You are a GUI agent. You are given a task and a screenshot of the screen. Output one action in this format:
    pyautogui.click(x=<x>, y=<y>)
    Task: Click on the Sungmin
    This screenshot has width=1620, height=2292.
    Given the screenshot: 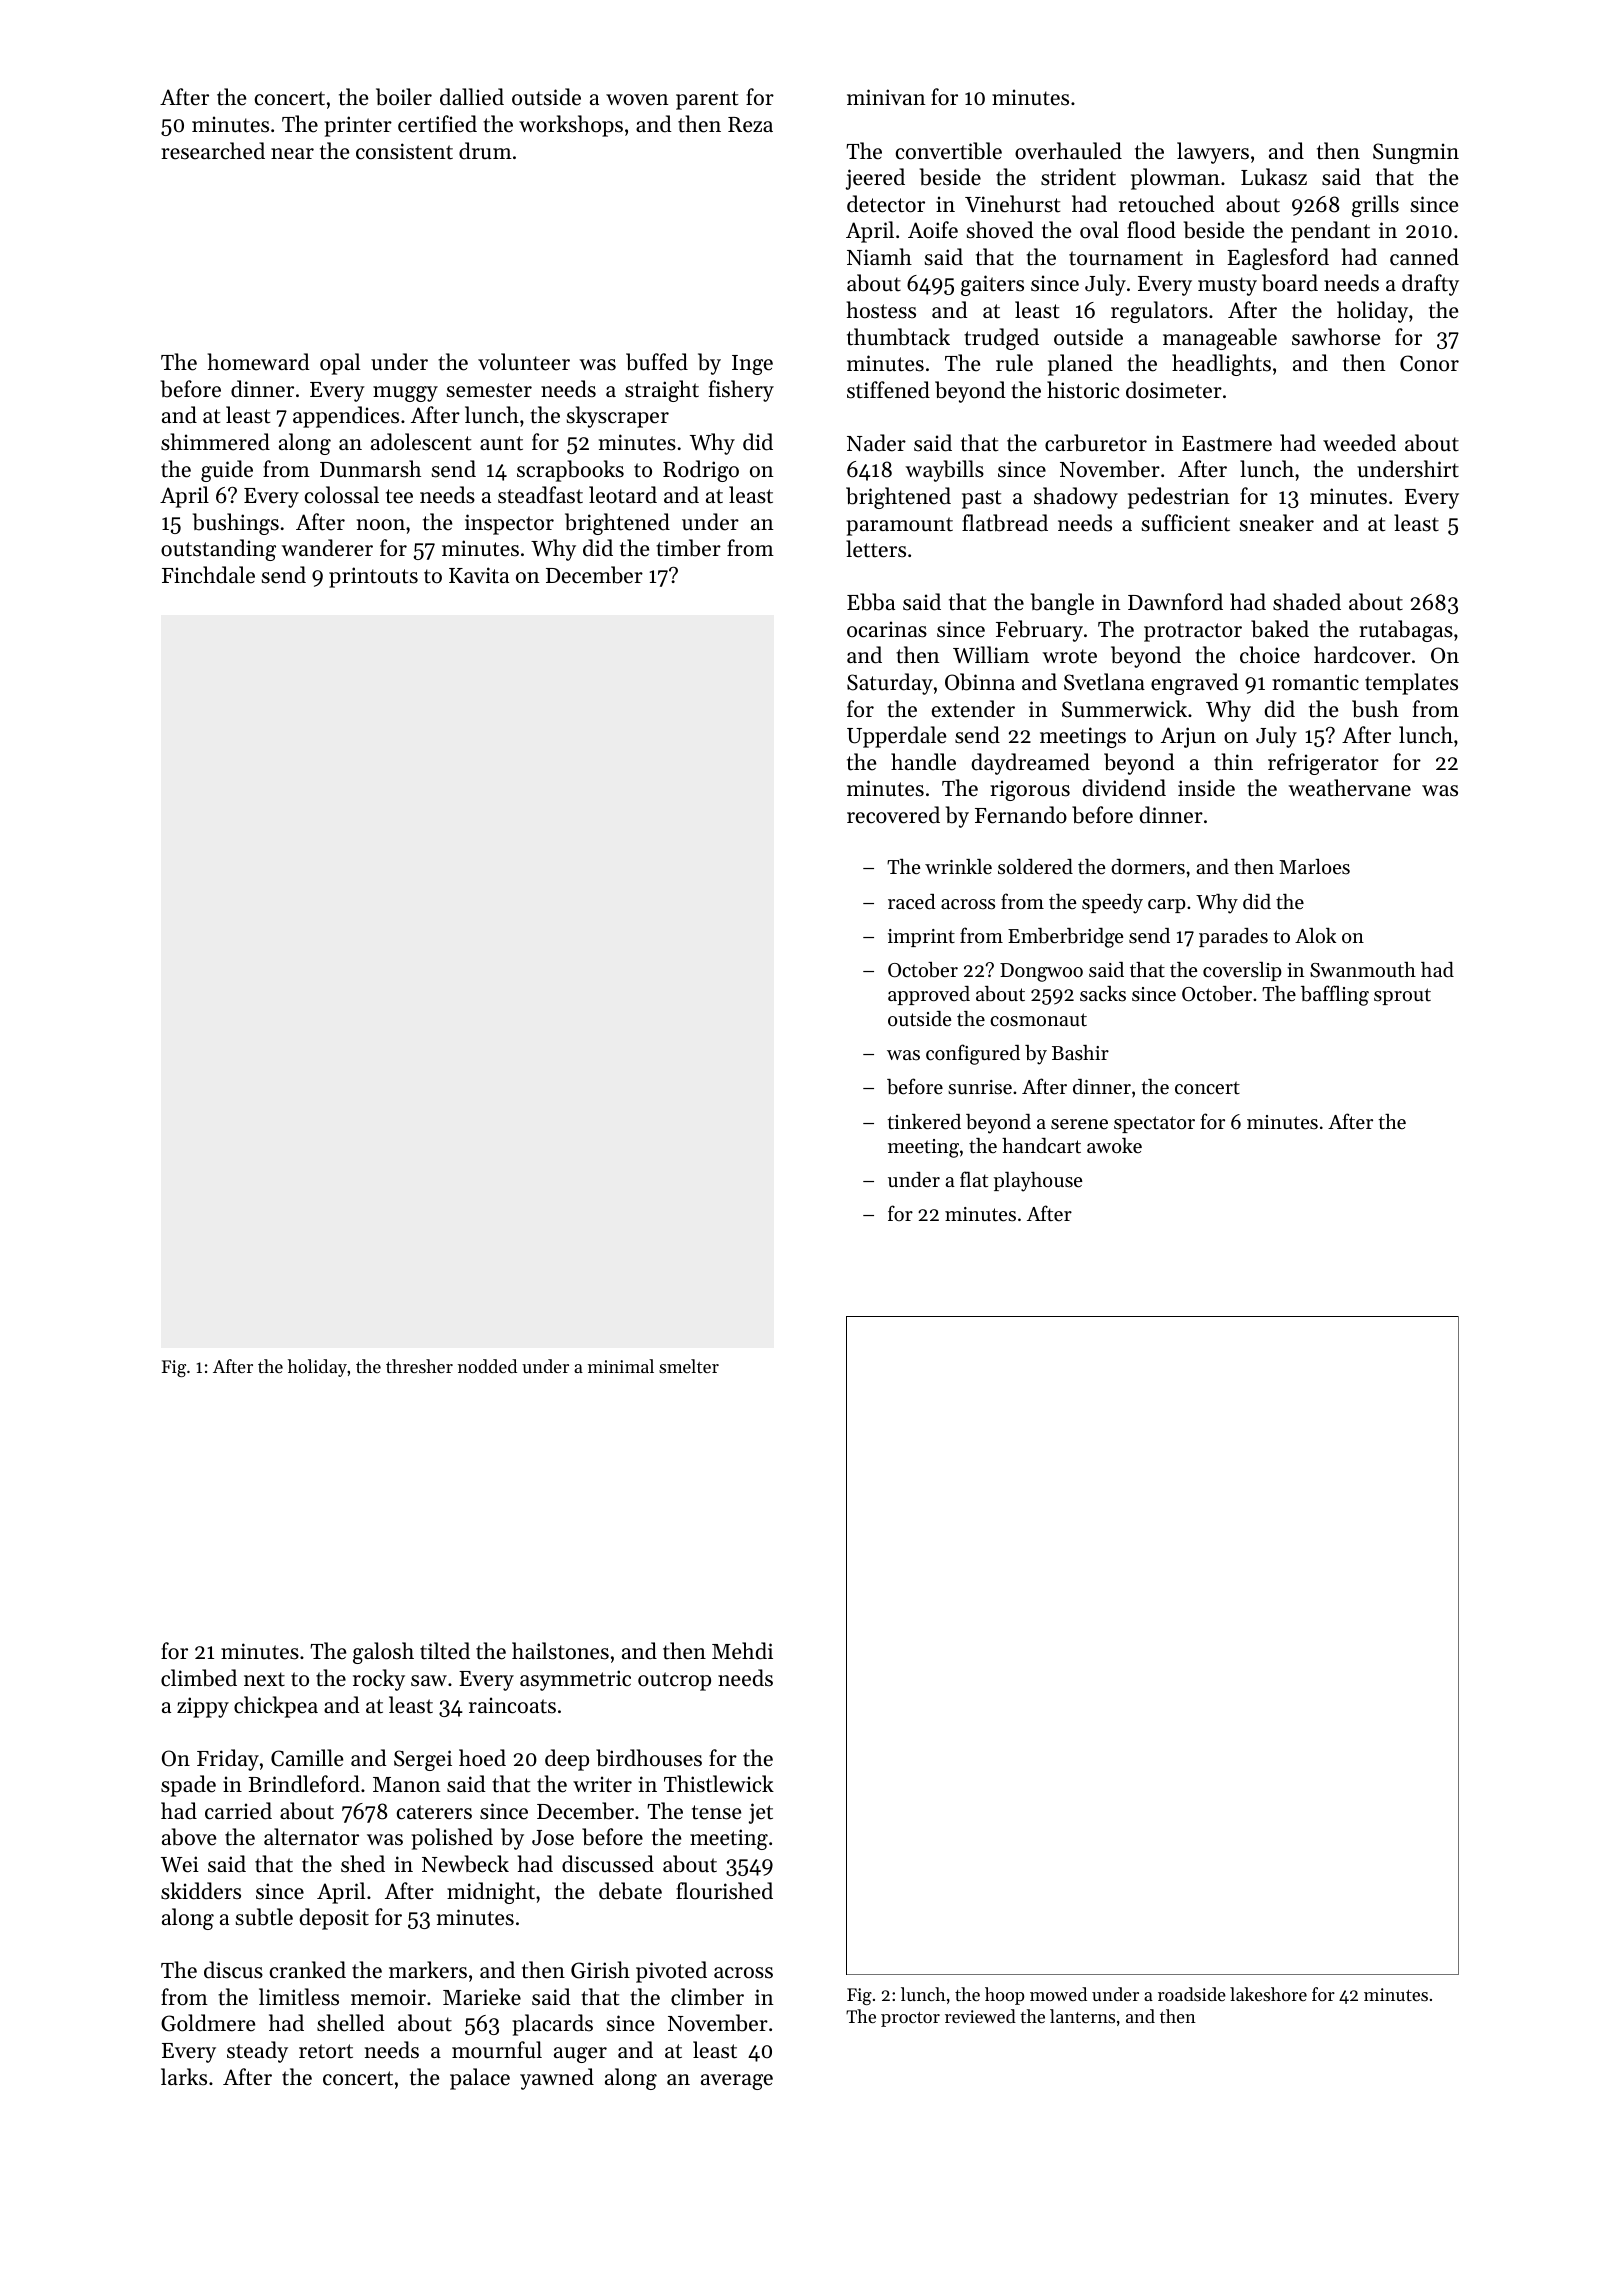 What is the action you would take?
    pyautogui.click(x=1416, y=153)
